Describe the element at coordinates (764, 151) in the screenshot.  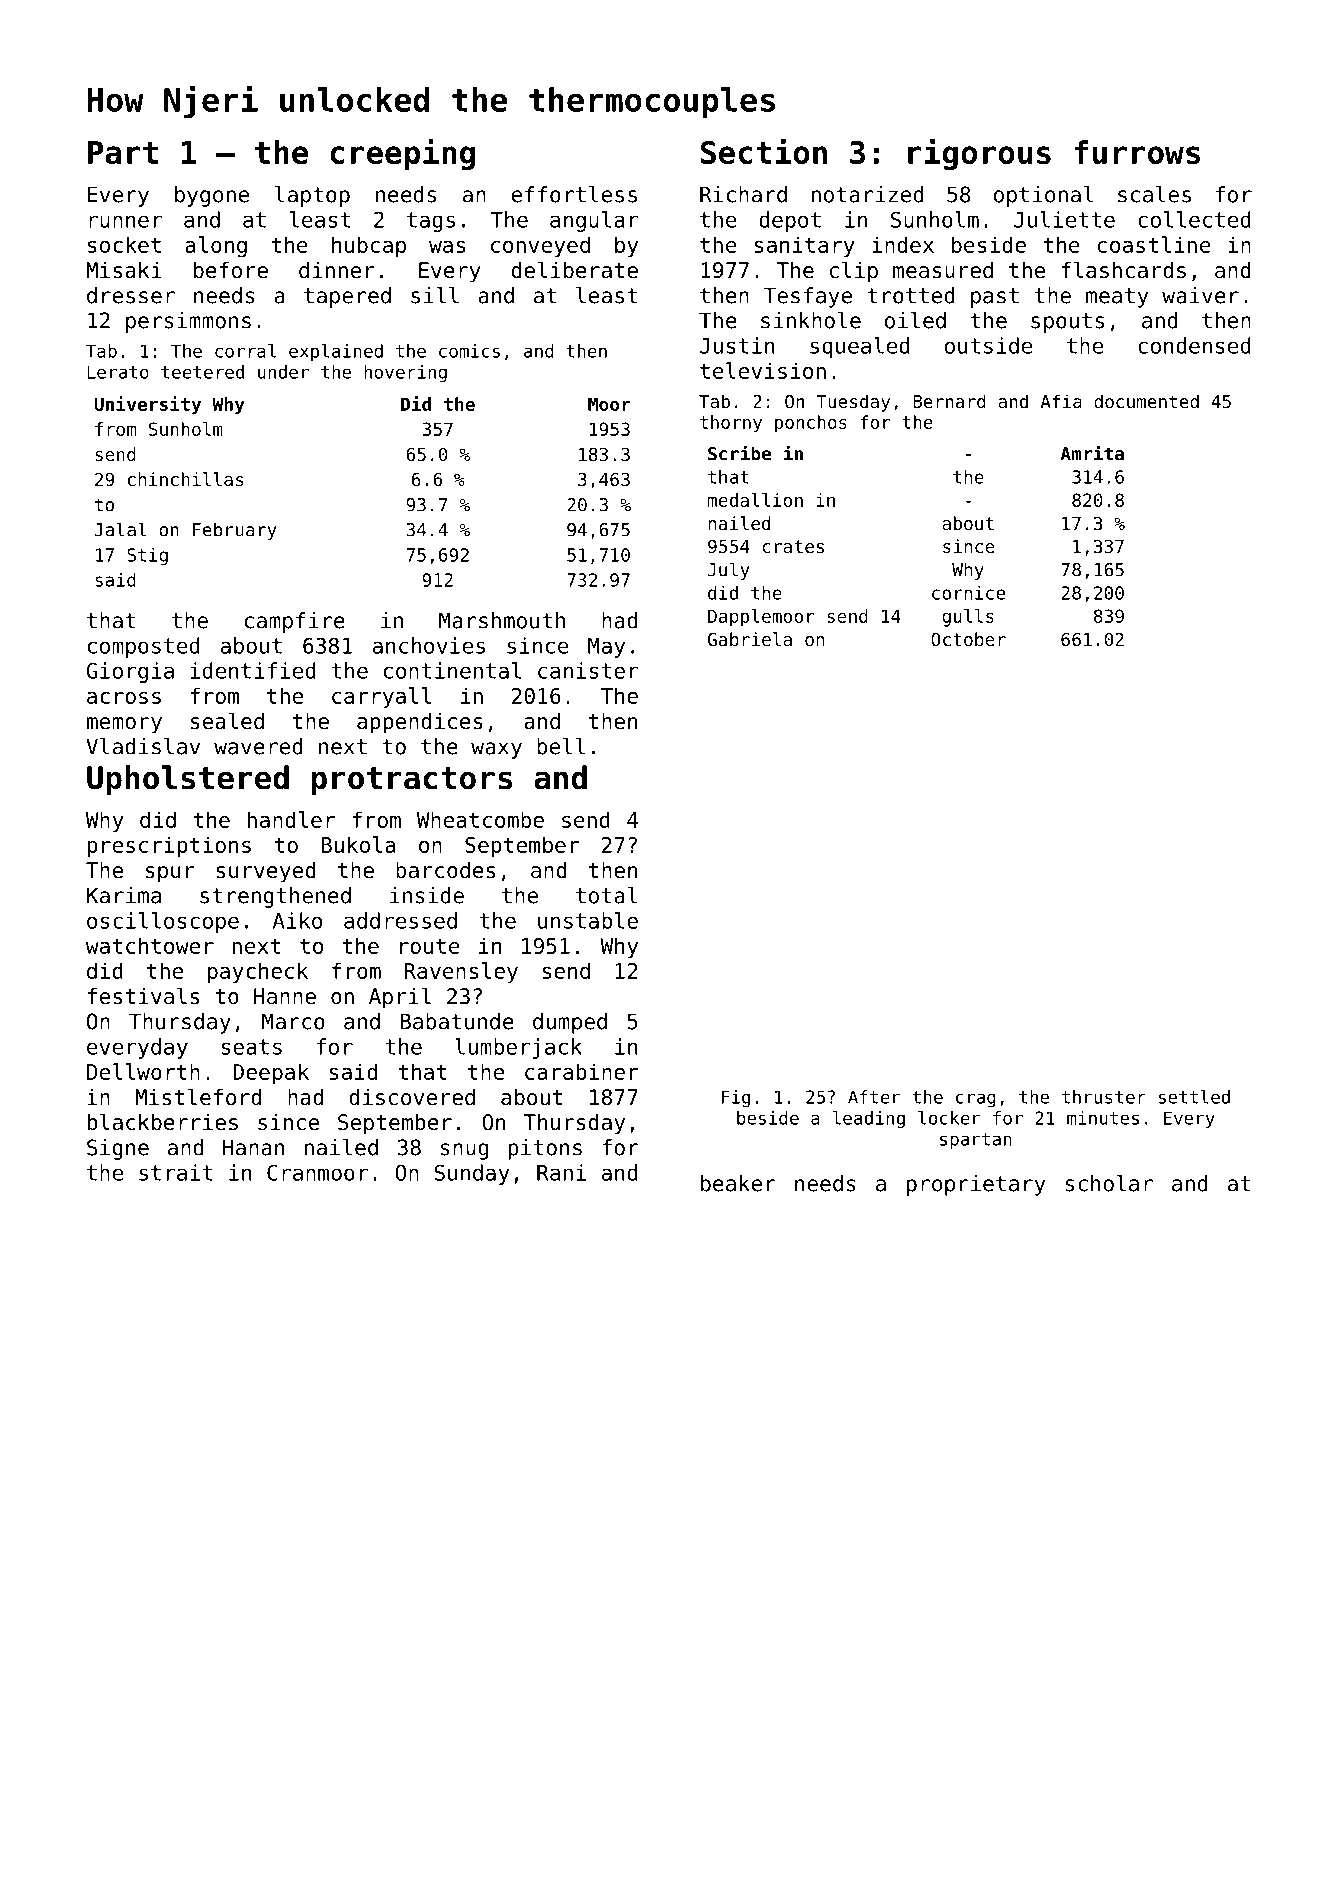
I see `Section` at that location.
